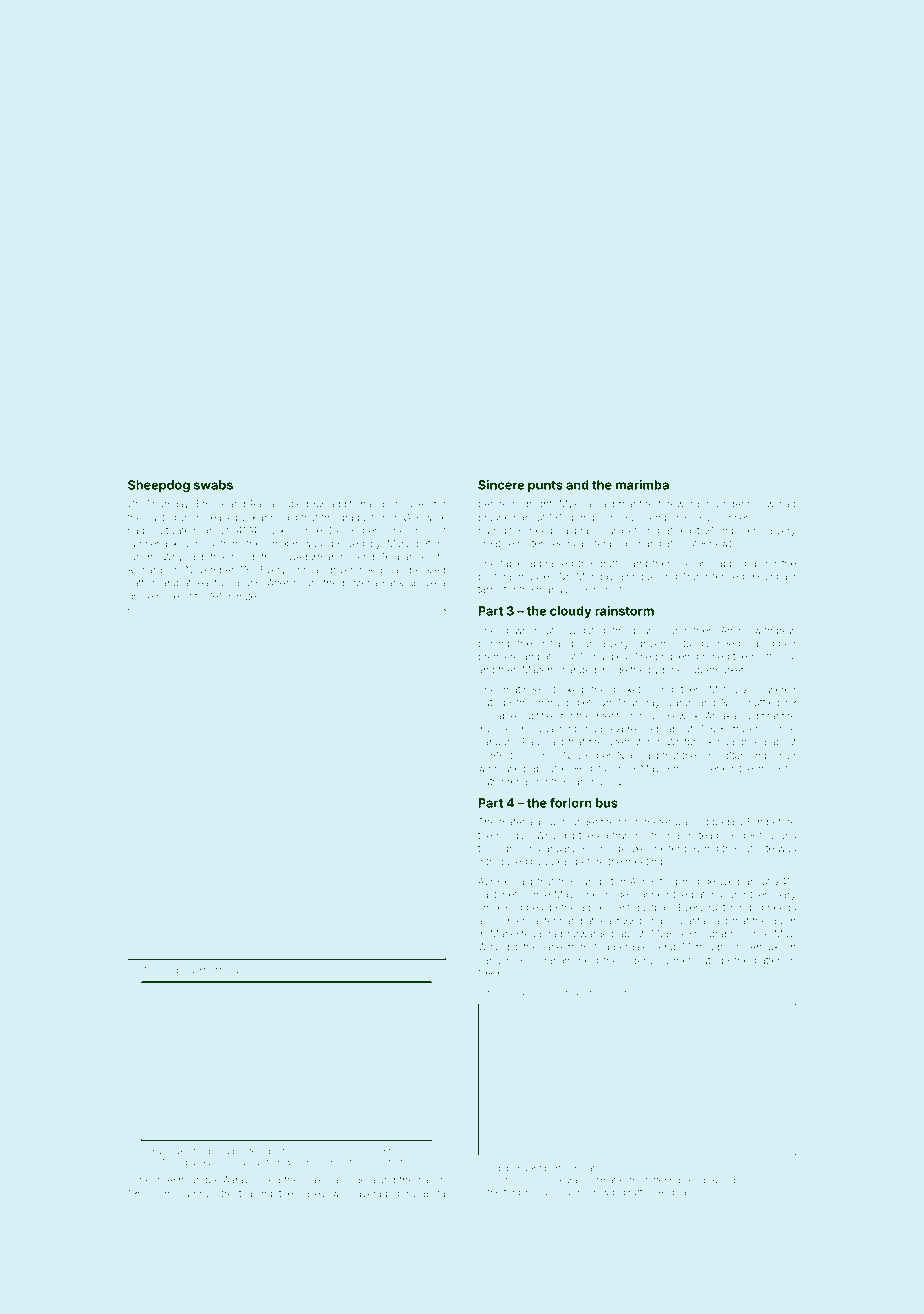 The height and width of the screenshot is (1314, 924). I want to click on invoice, so click(494, 729).
